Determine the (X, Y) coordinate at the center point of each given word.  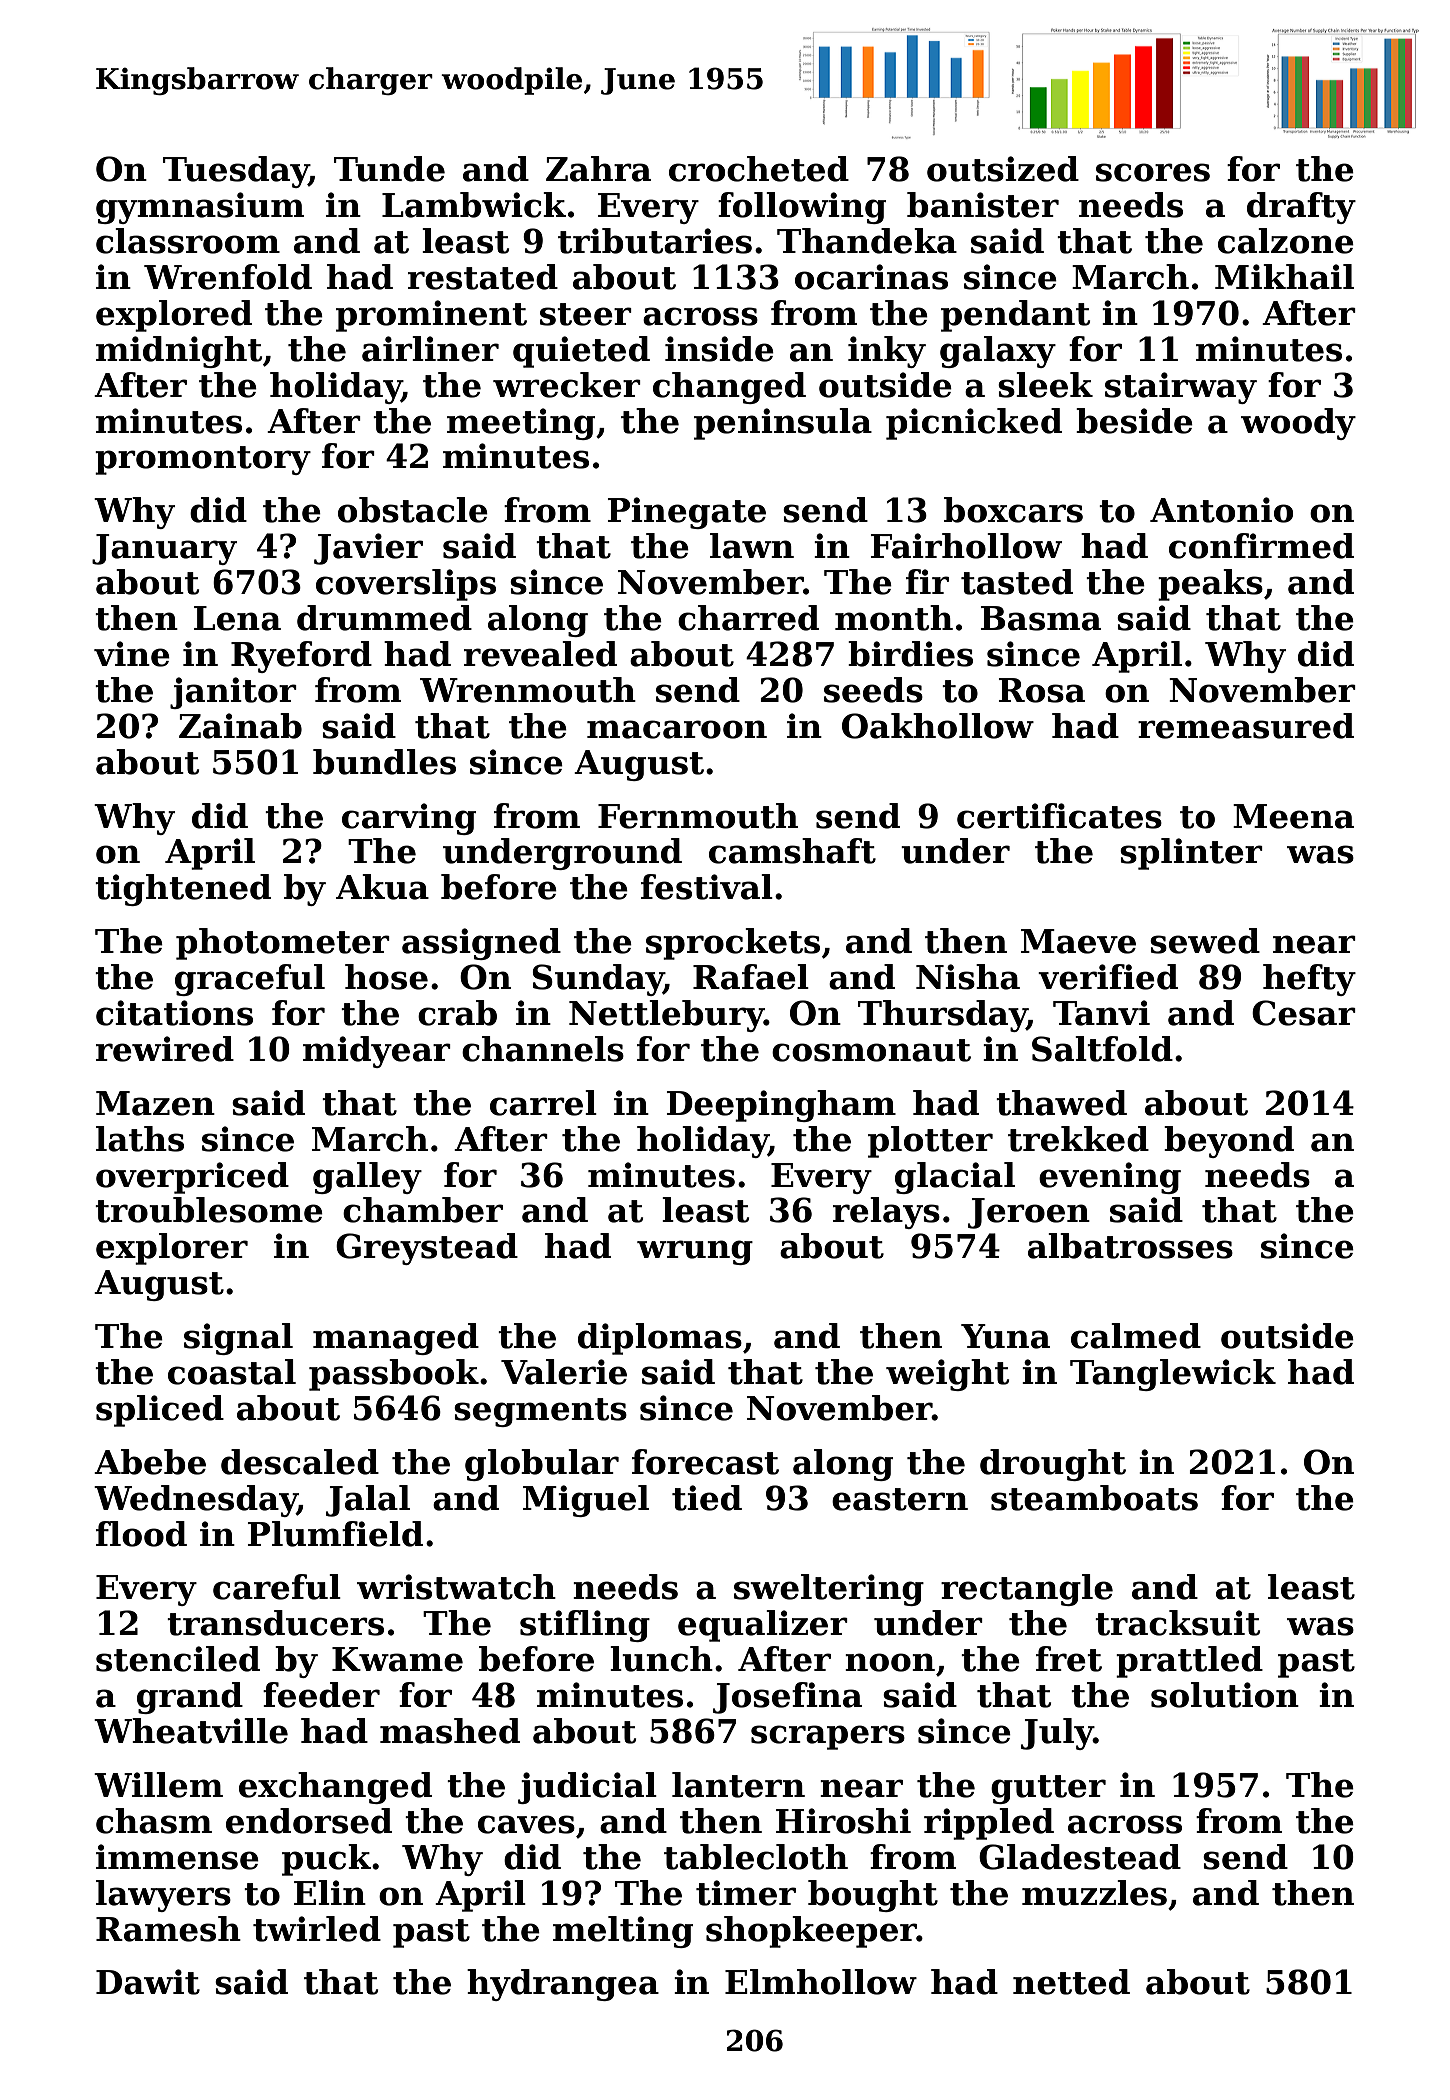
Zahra (598, 169)
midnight (179, 352)
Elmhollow (821, 1982)
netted (1071, 1982)
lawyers (163, 1896)
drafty (1301, 208)
